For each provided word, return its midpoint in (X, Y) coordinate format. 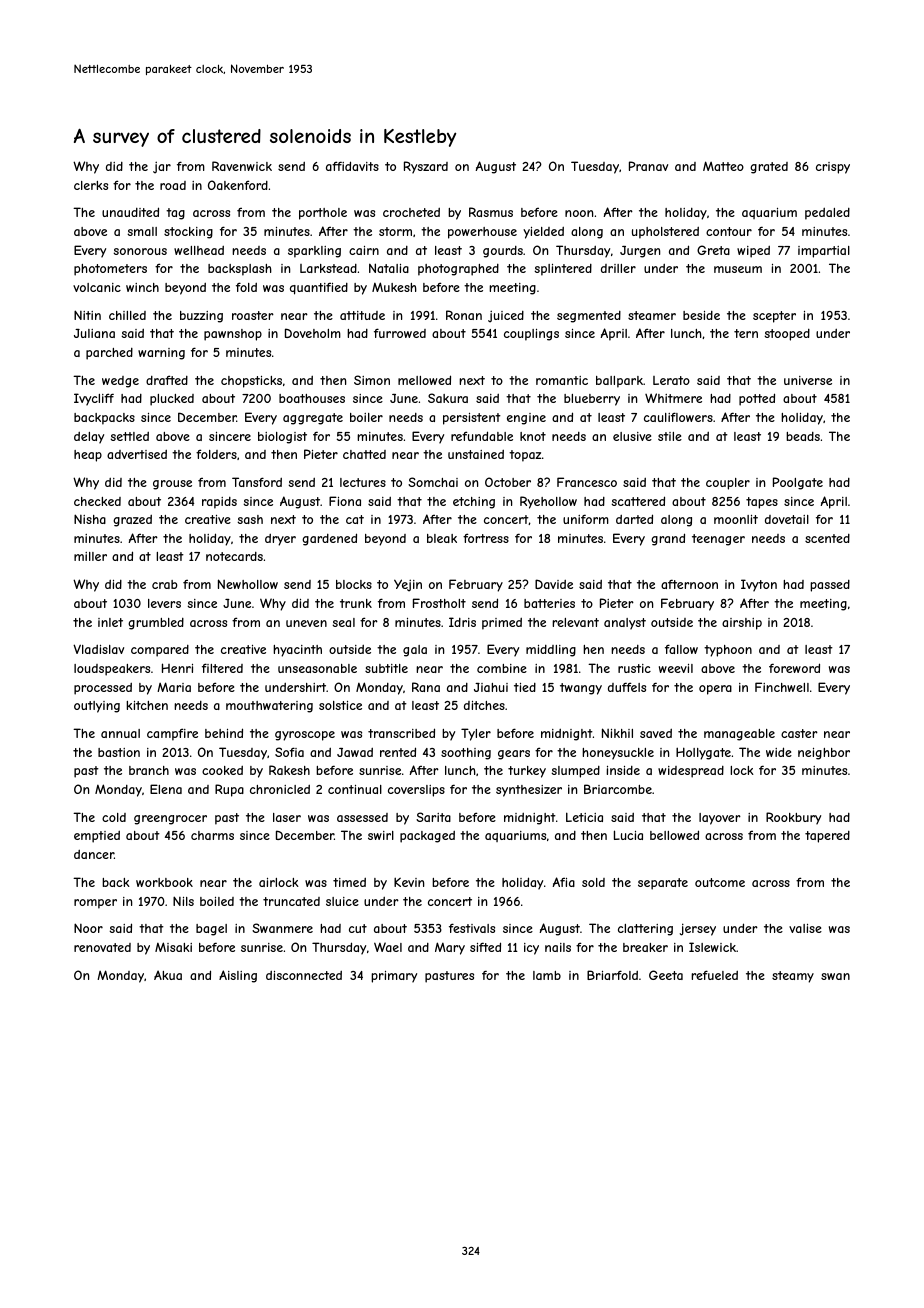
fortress (486, 538)
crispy (833, 168)
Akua (168, 975)
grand (668, 539)
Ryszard (426, 167)
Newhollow (248, 584)
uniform (586, 519)
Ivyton (759, 585)
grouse (172, 485)
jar (162, 167)
